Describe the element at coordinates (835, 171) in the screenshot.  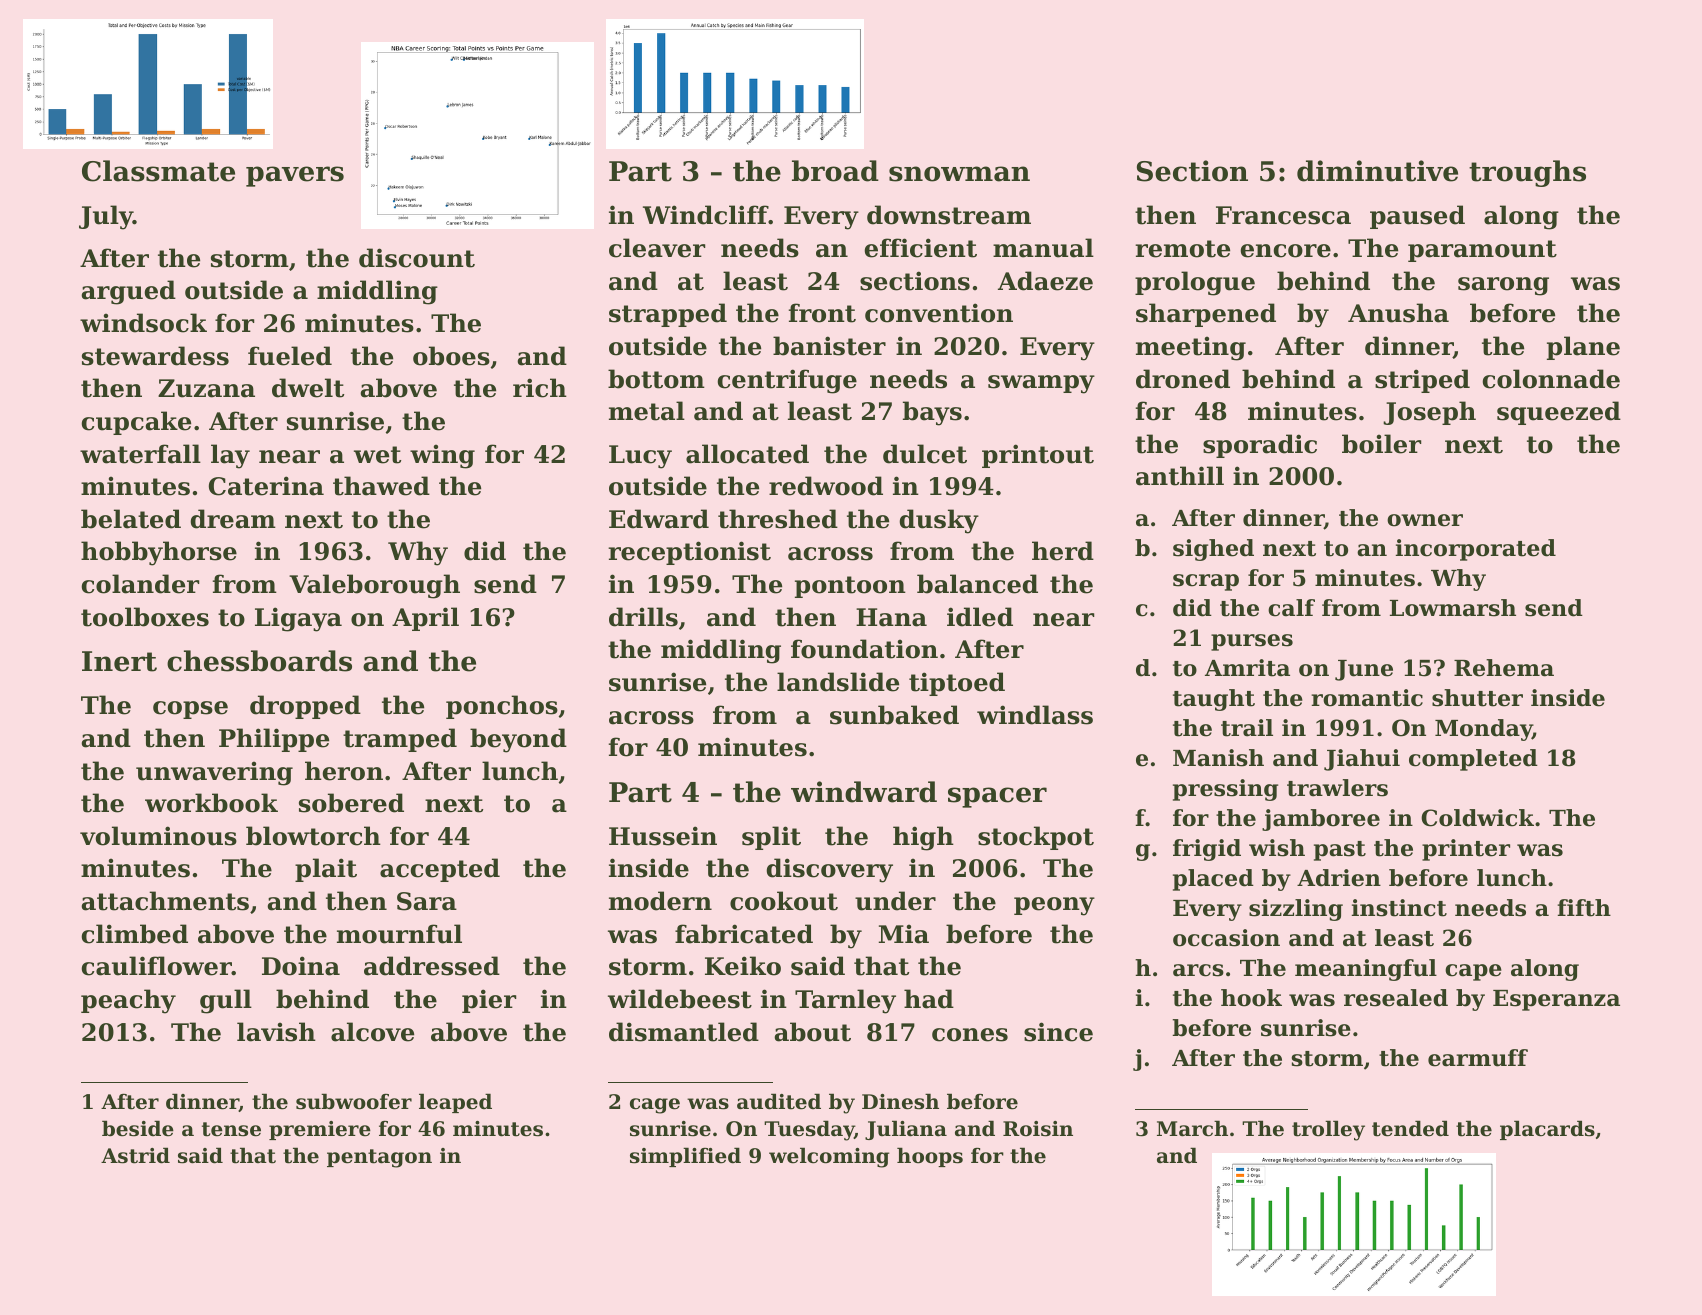
I see `broad` at that location.
